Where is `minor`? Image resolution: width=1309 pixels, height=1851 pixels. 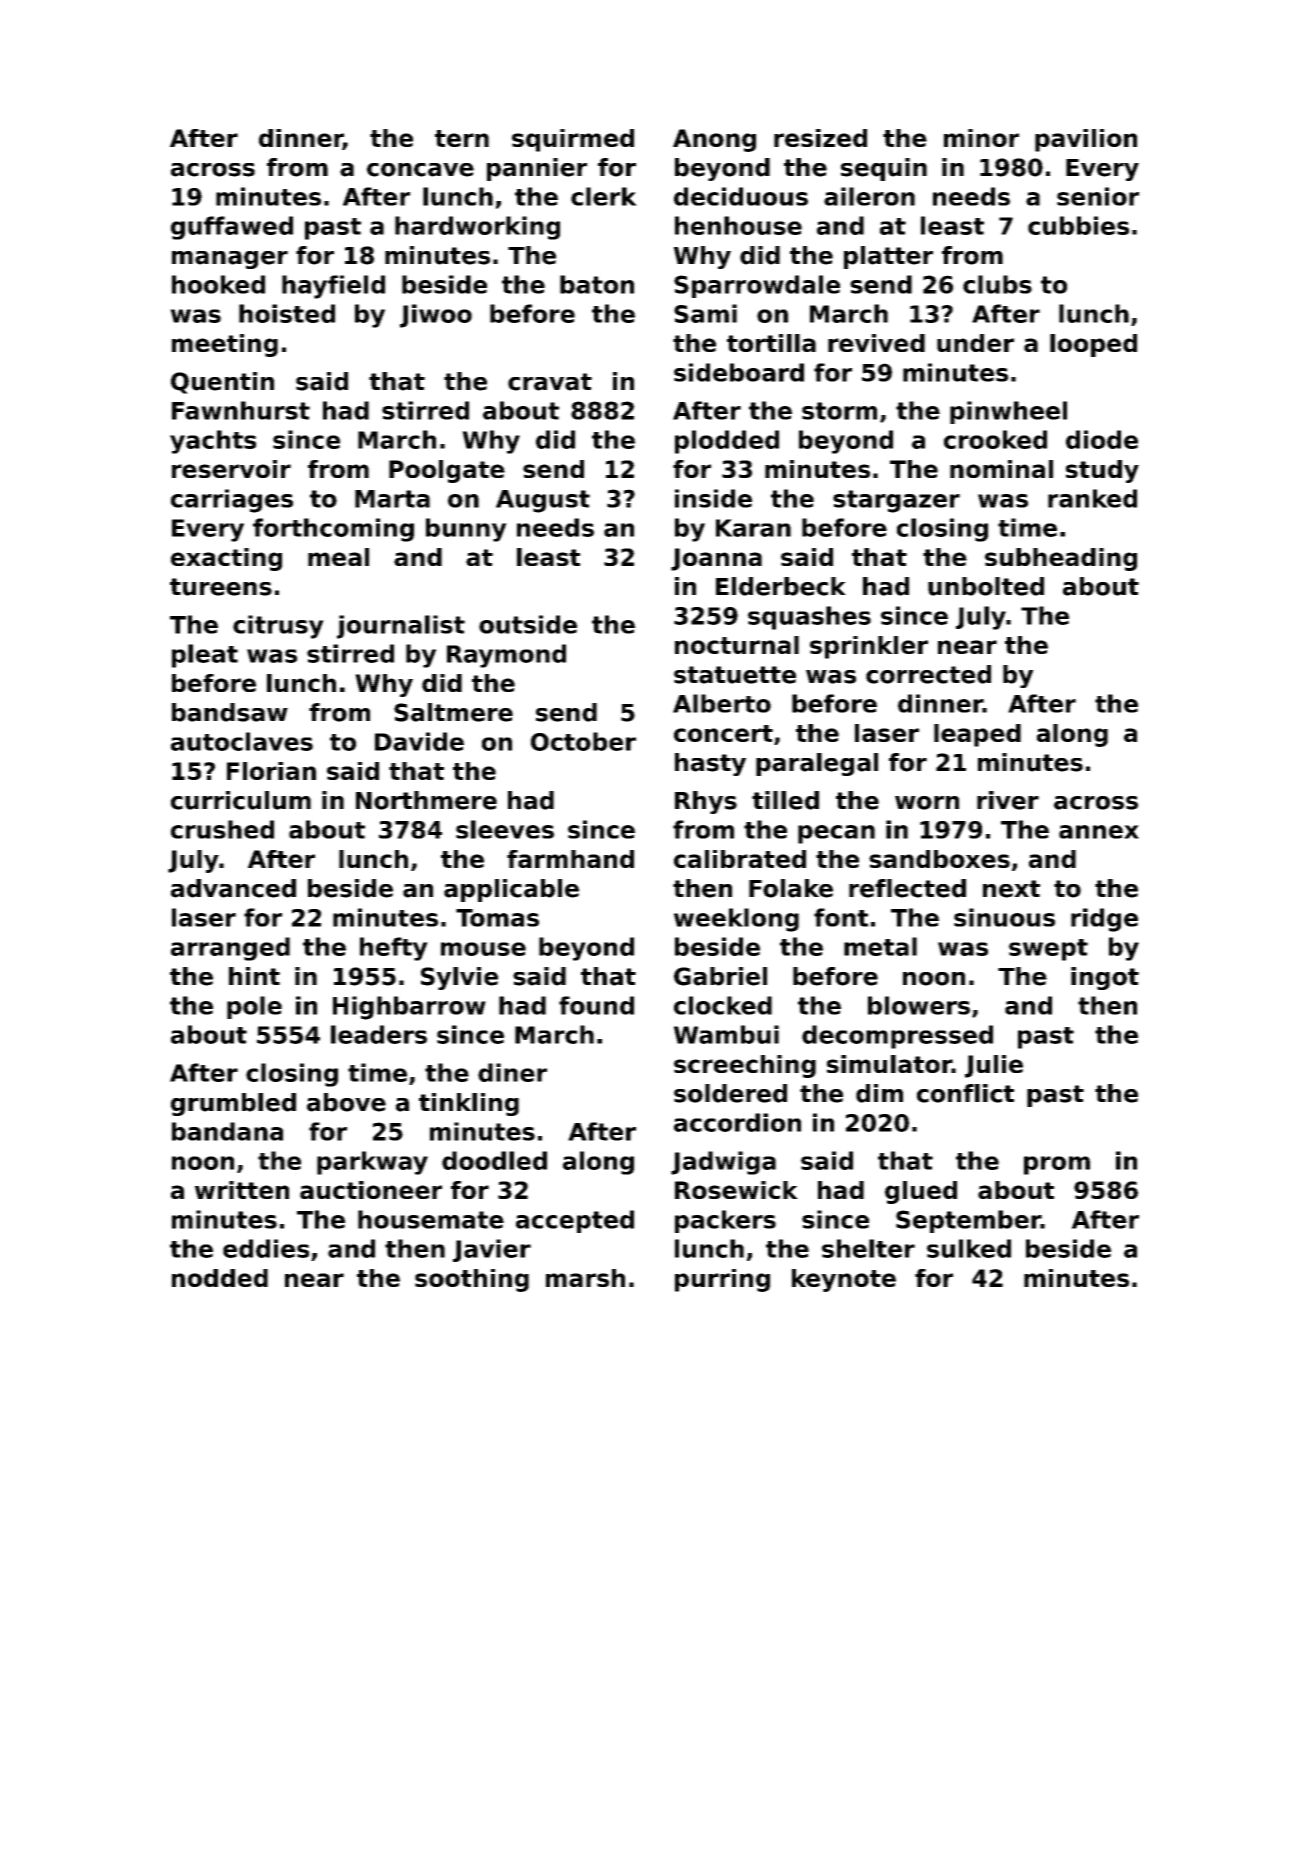
minor is located at coordinates (981, 138).
